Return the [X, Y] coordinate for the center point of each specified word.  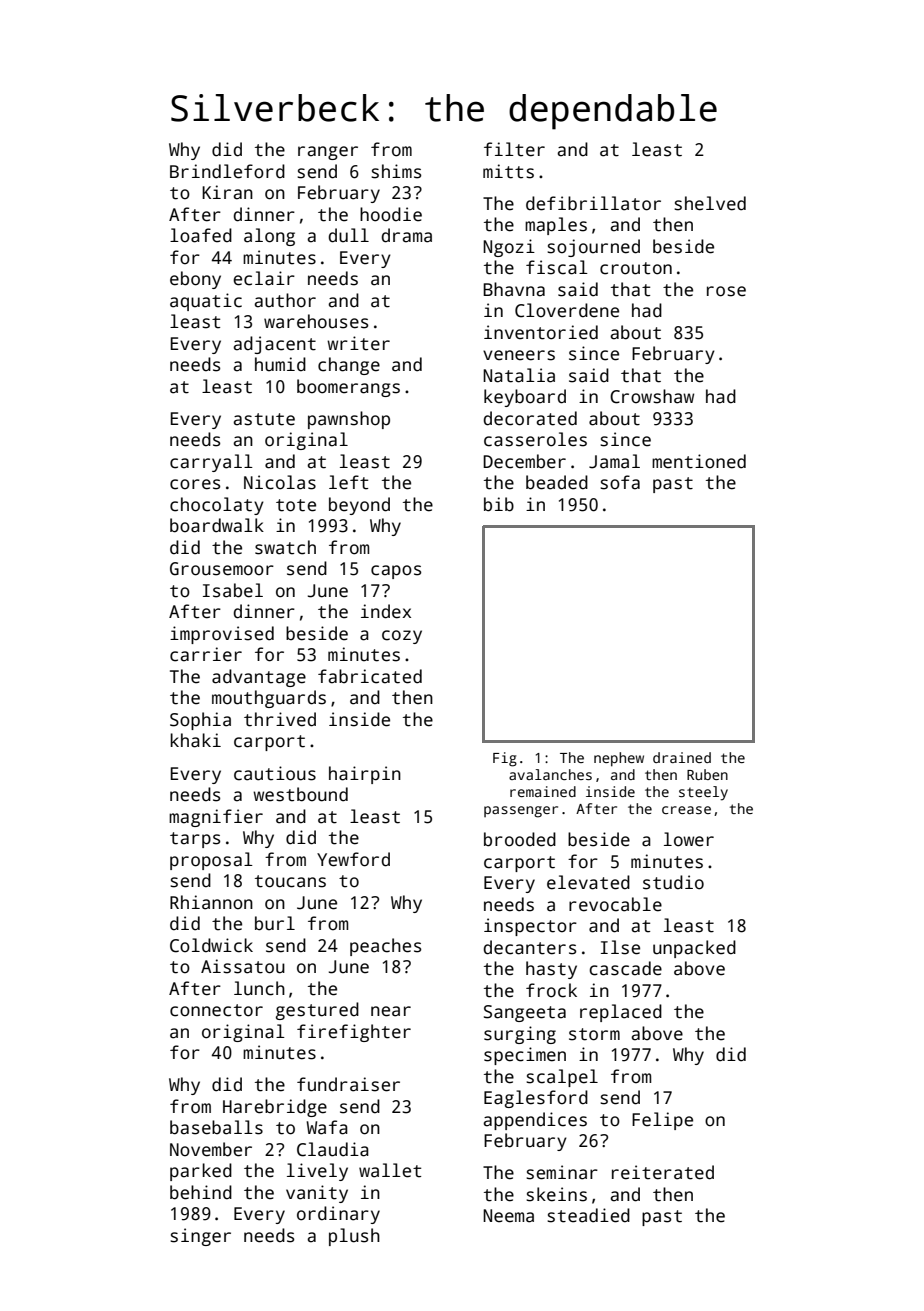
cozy [402, 637]
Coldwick [211, 945]
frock [551, 990]
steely [703, 793]
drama [407, 235]
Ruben [707, 774]
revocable [615, 904]
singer [200, 1237]
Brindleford [227, 171]
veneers [519, 355]
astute [264, 419]
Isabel [233, 590]
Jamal [614, 461]
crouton [636, 268]
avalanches [550, 774]
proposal [211, 861]
